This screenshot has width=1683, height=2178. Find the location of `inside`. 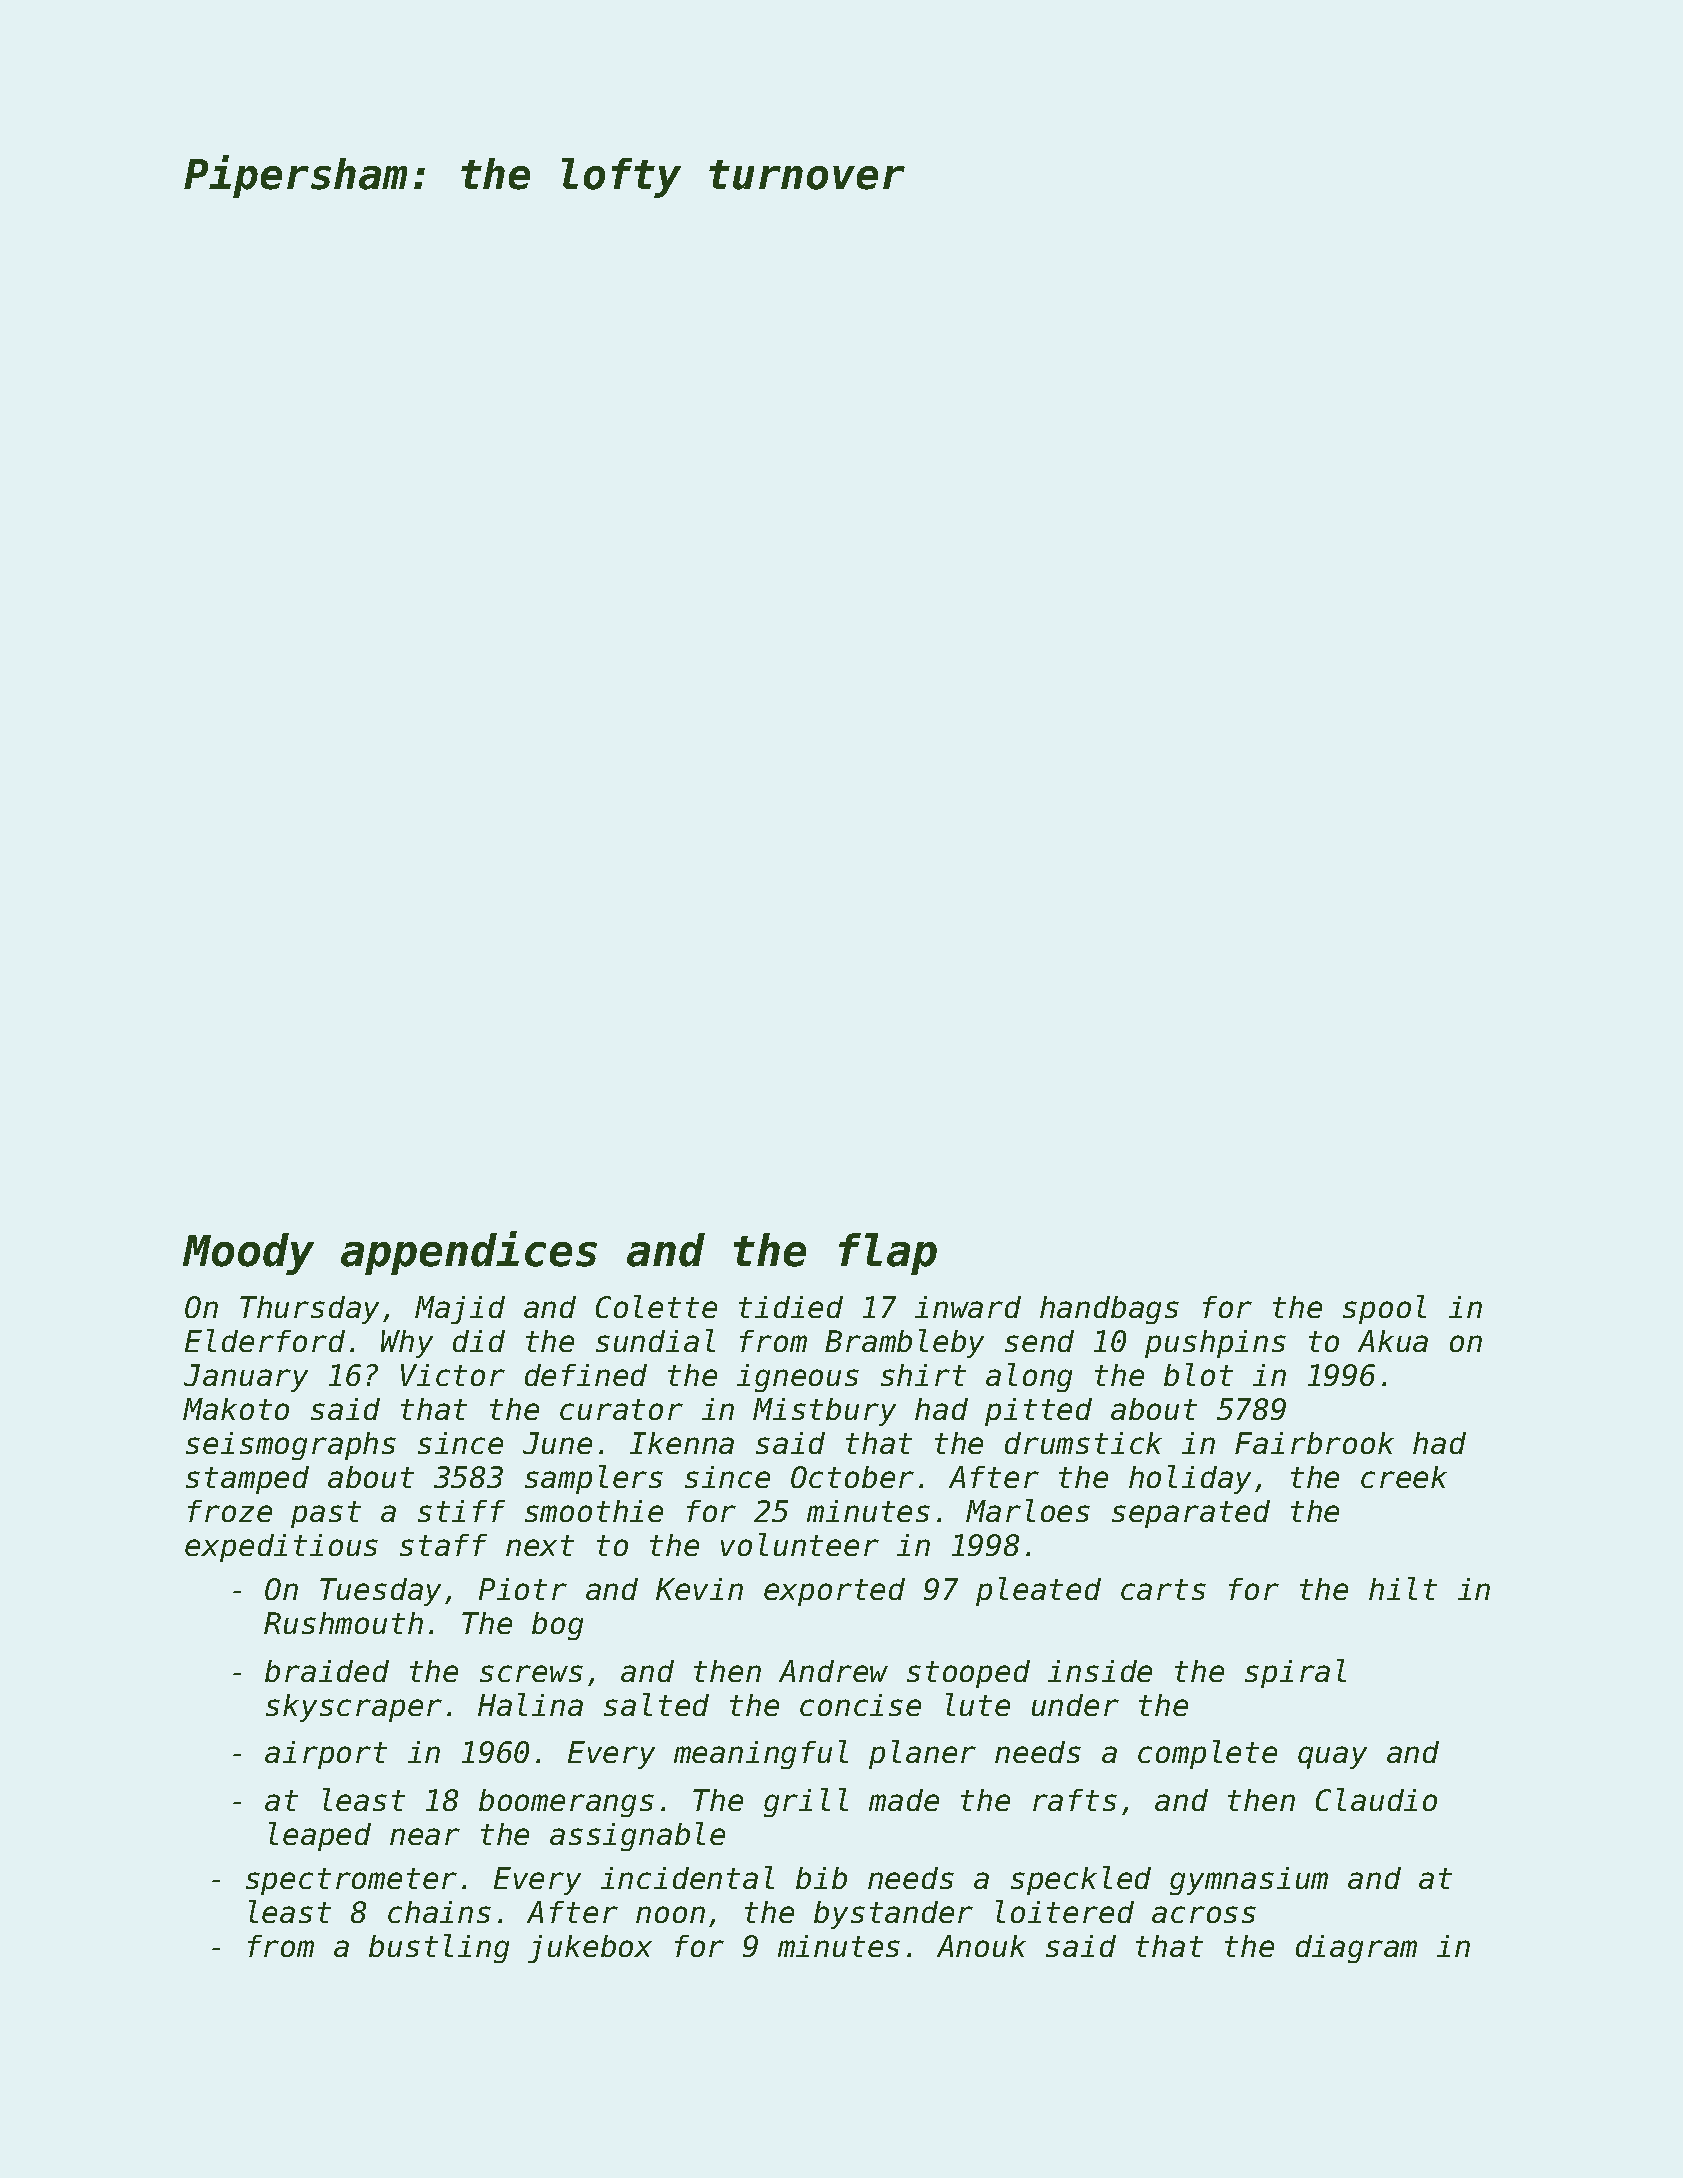

inside is located at coordinates (1100, 1671).
